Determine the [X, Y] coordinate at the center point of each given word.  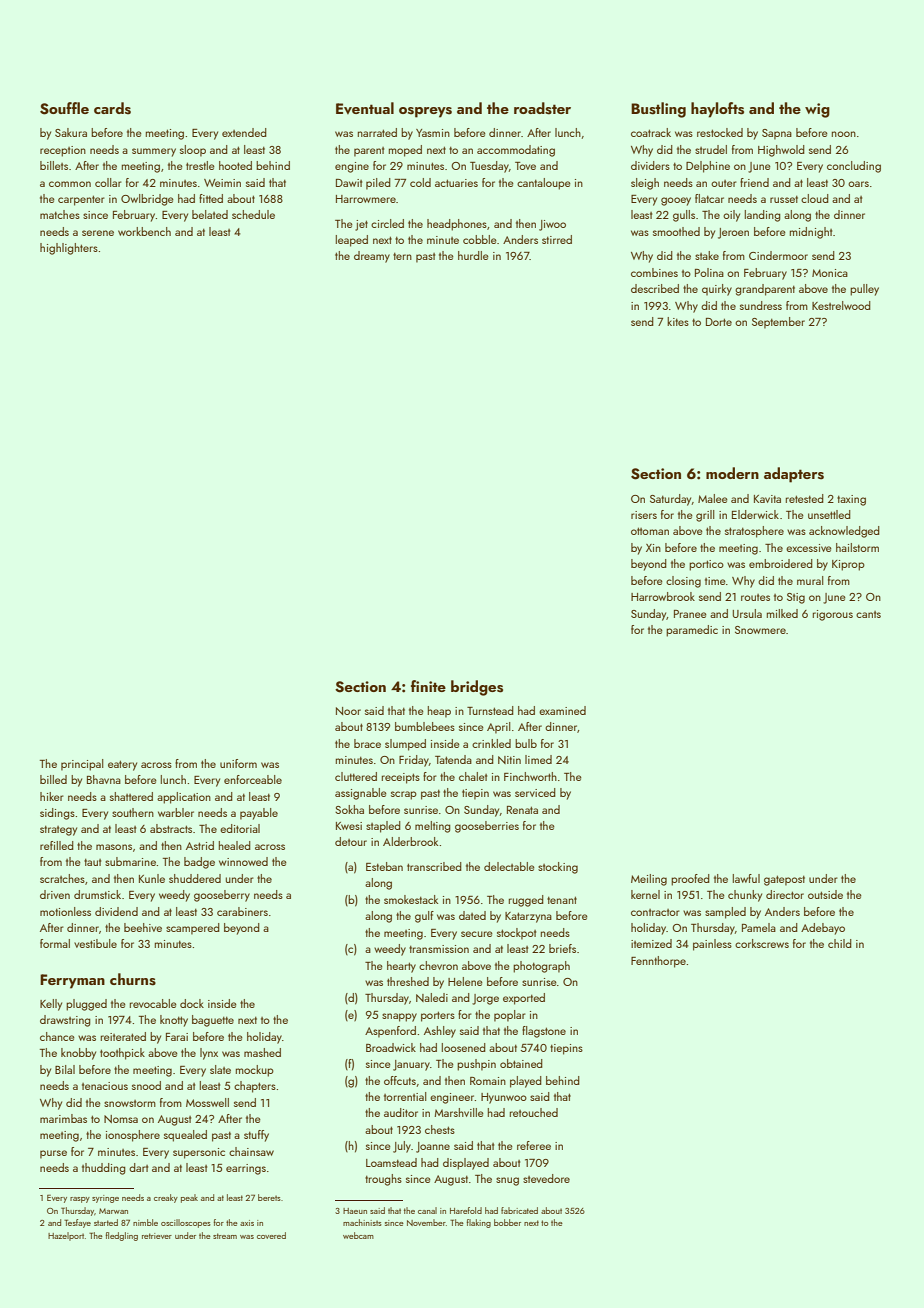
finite [428, 686]
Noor [348, 711]
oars [858, 184]
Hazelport [66, 1236]
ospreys [425, 112]
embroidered [781, 563]
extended [244, 132]
